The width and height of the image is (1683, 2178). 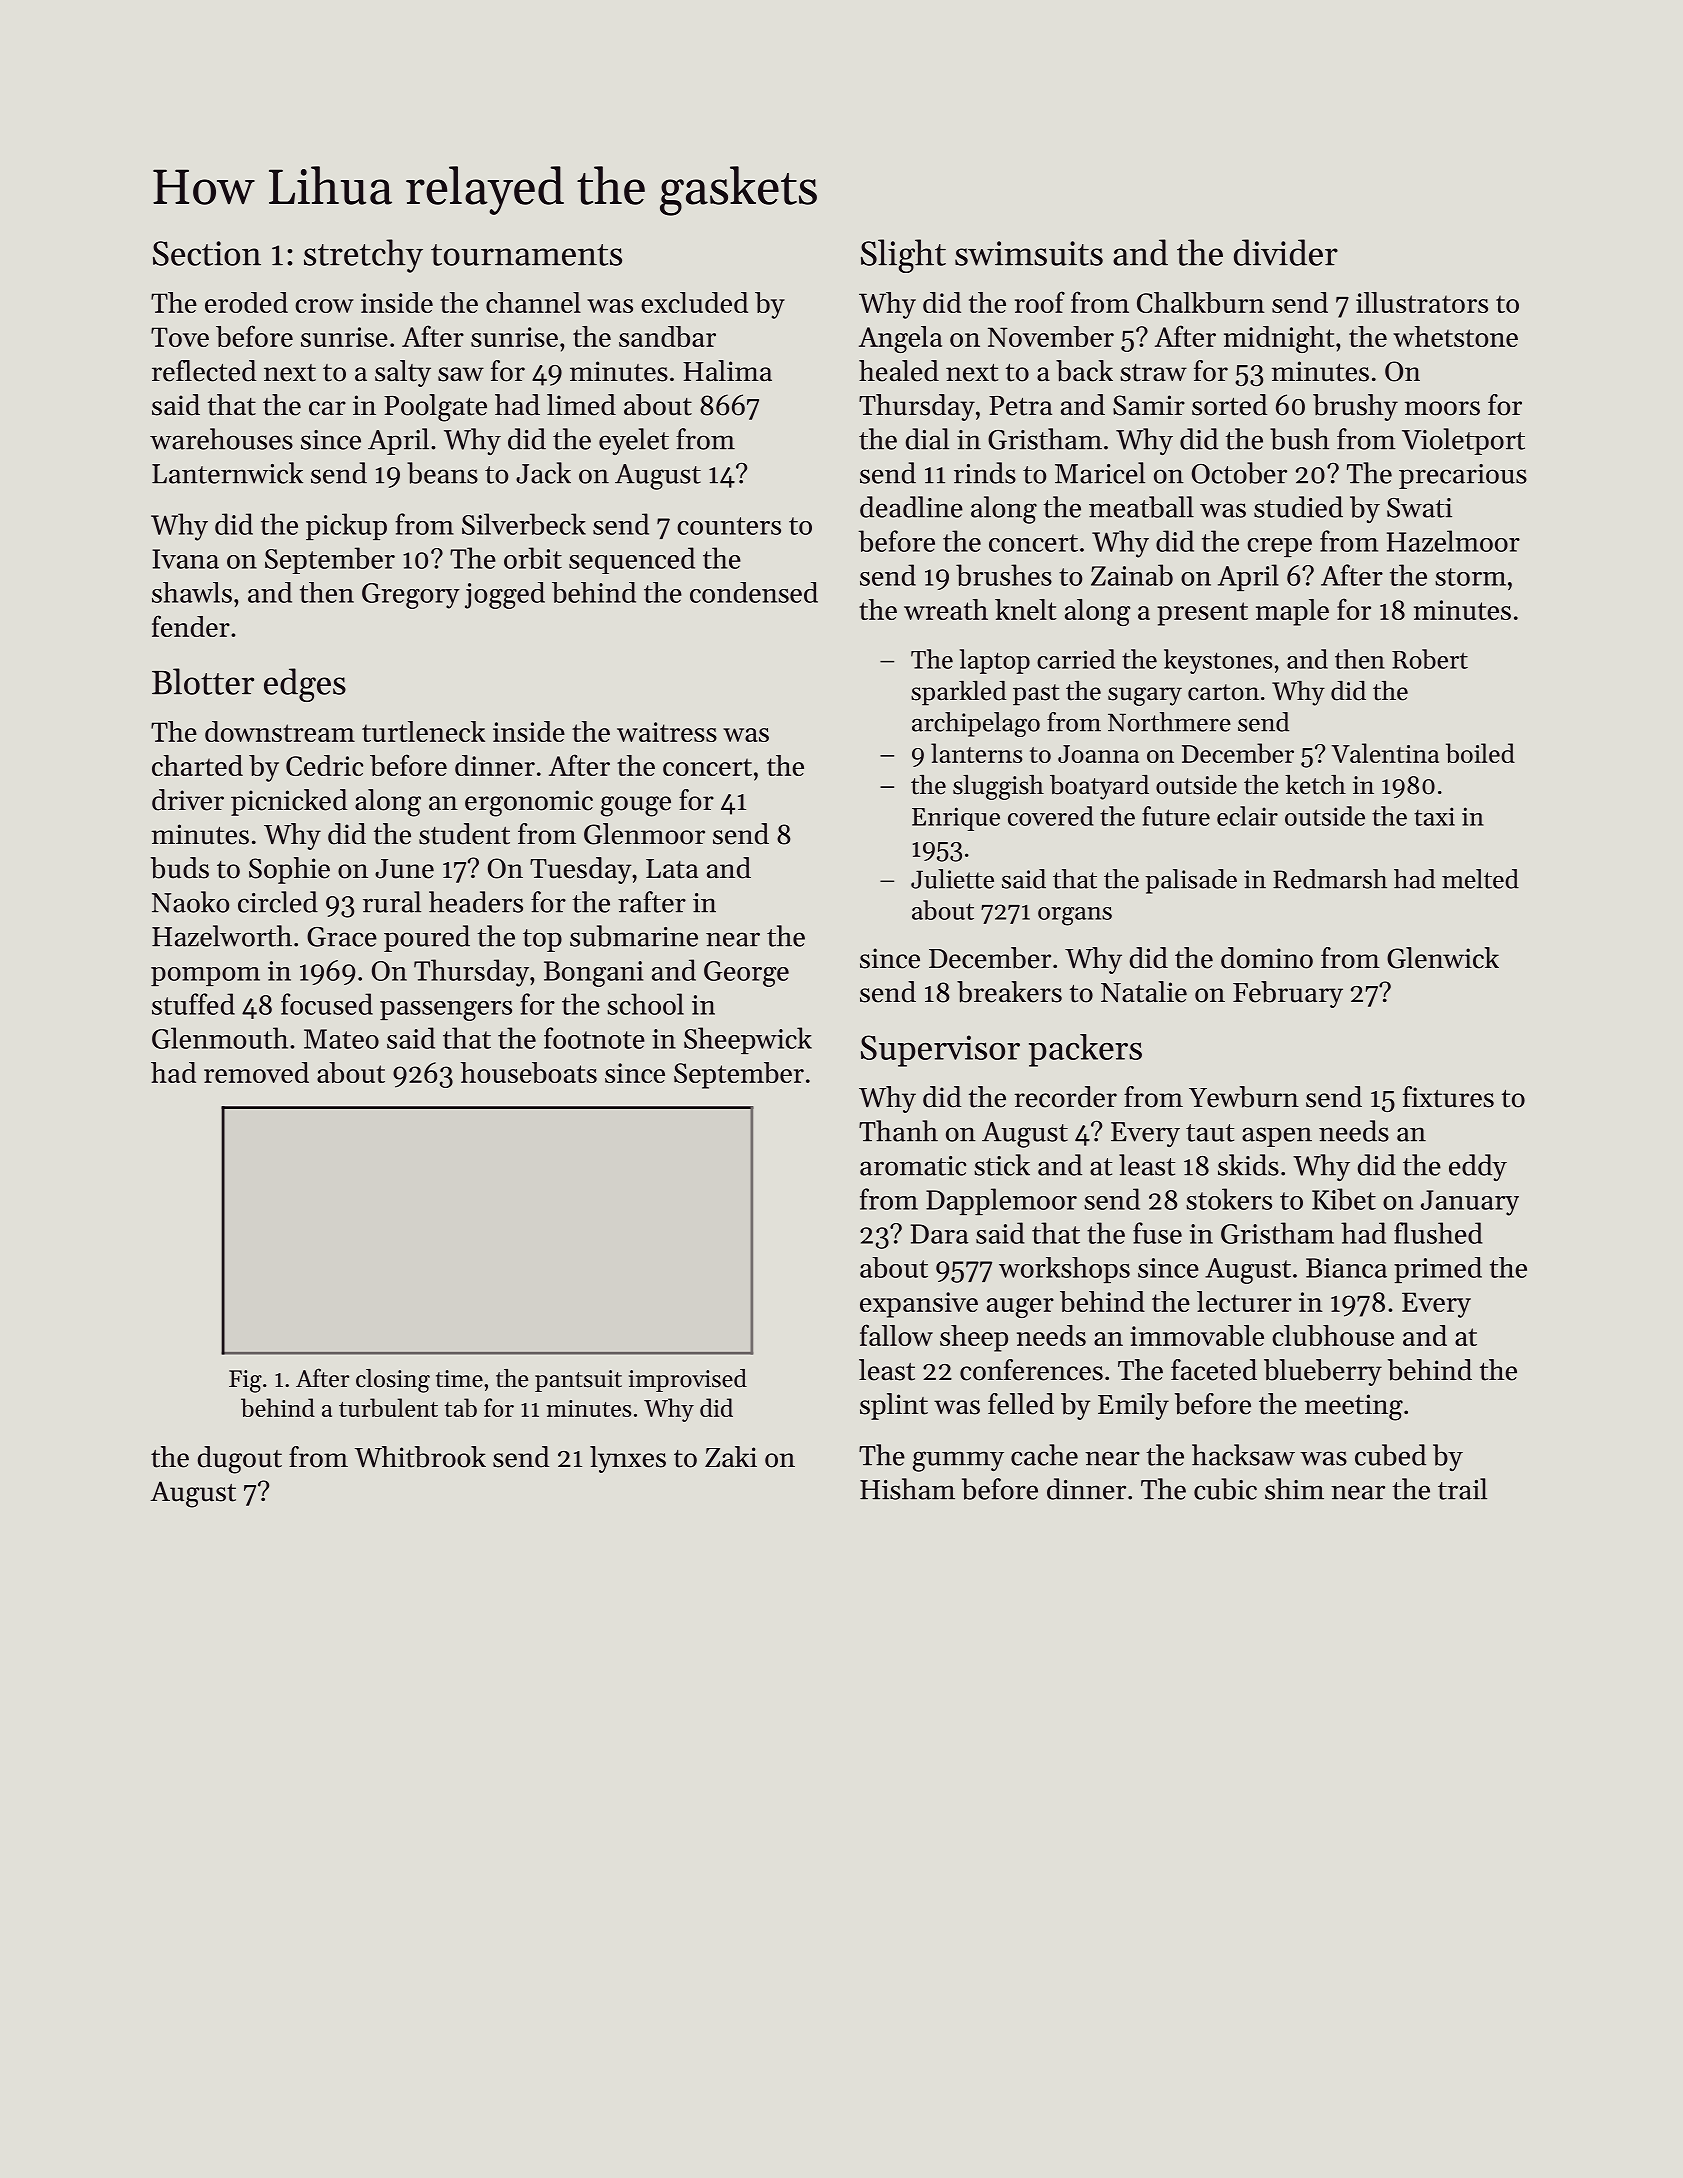 I want to click on downstream, so click(x=280, y=731).
